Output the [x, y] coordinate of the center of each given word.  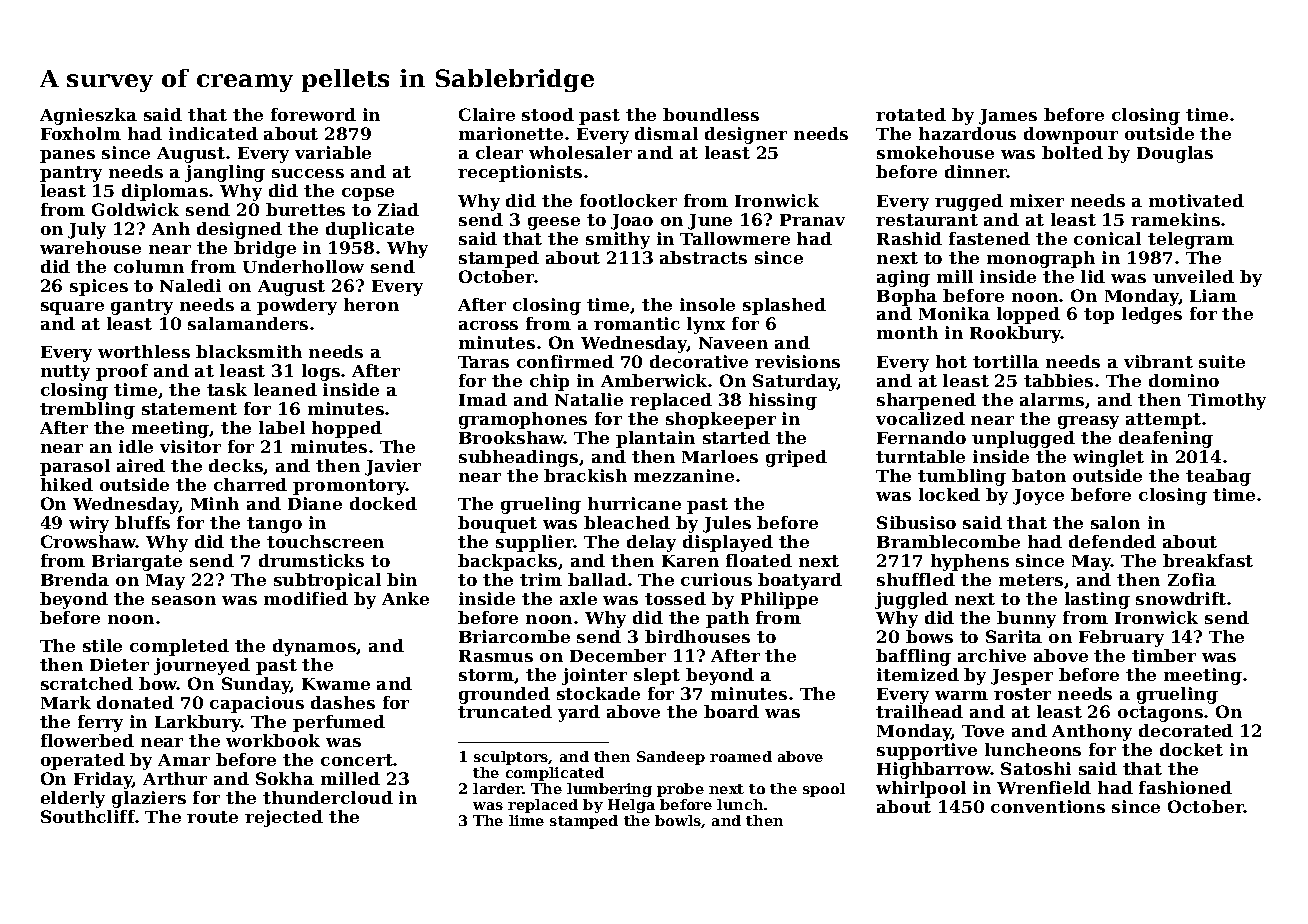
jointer [594, 676]
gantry [142, 307]
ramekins [1175, 219]
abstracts [703, 257]
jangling [225, 173]
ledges [1152, 315]
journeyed [202, 666]
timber [1164, 655]
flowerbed [87, 740]
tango [274, 525]
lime [526, 820]
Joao [632, 222]
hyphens [970, 562]
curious [716, 579]
